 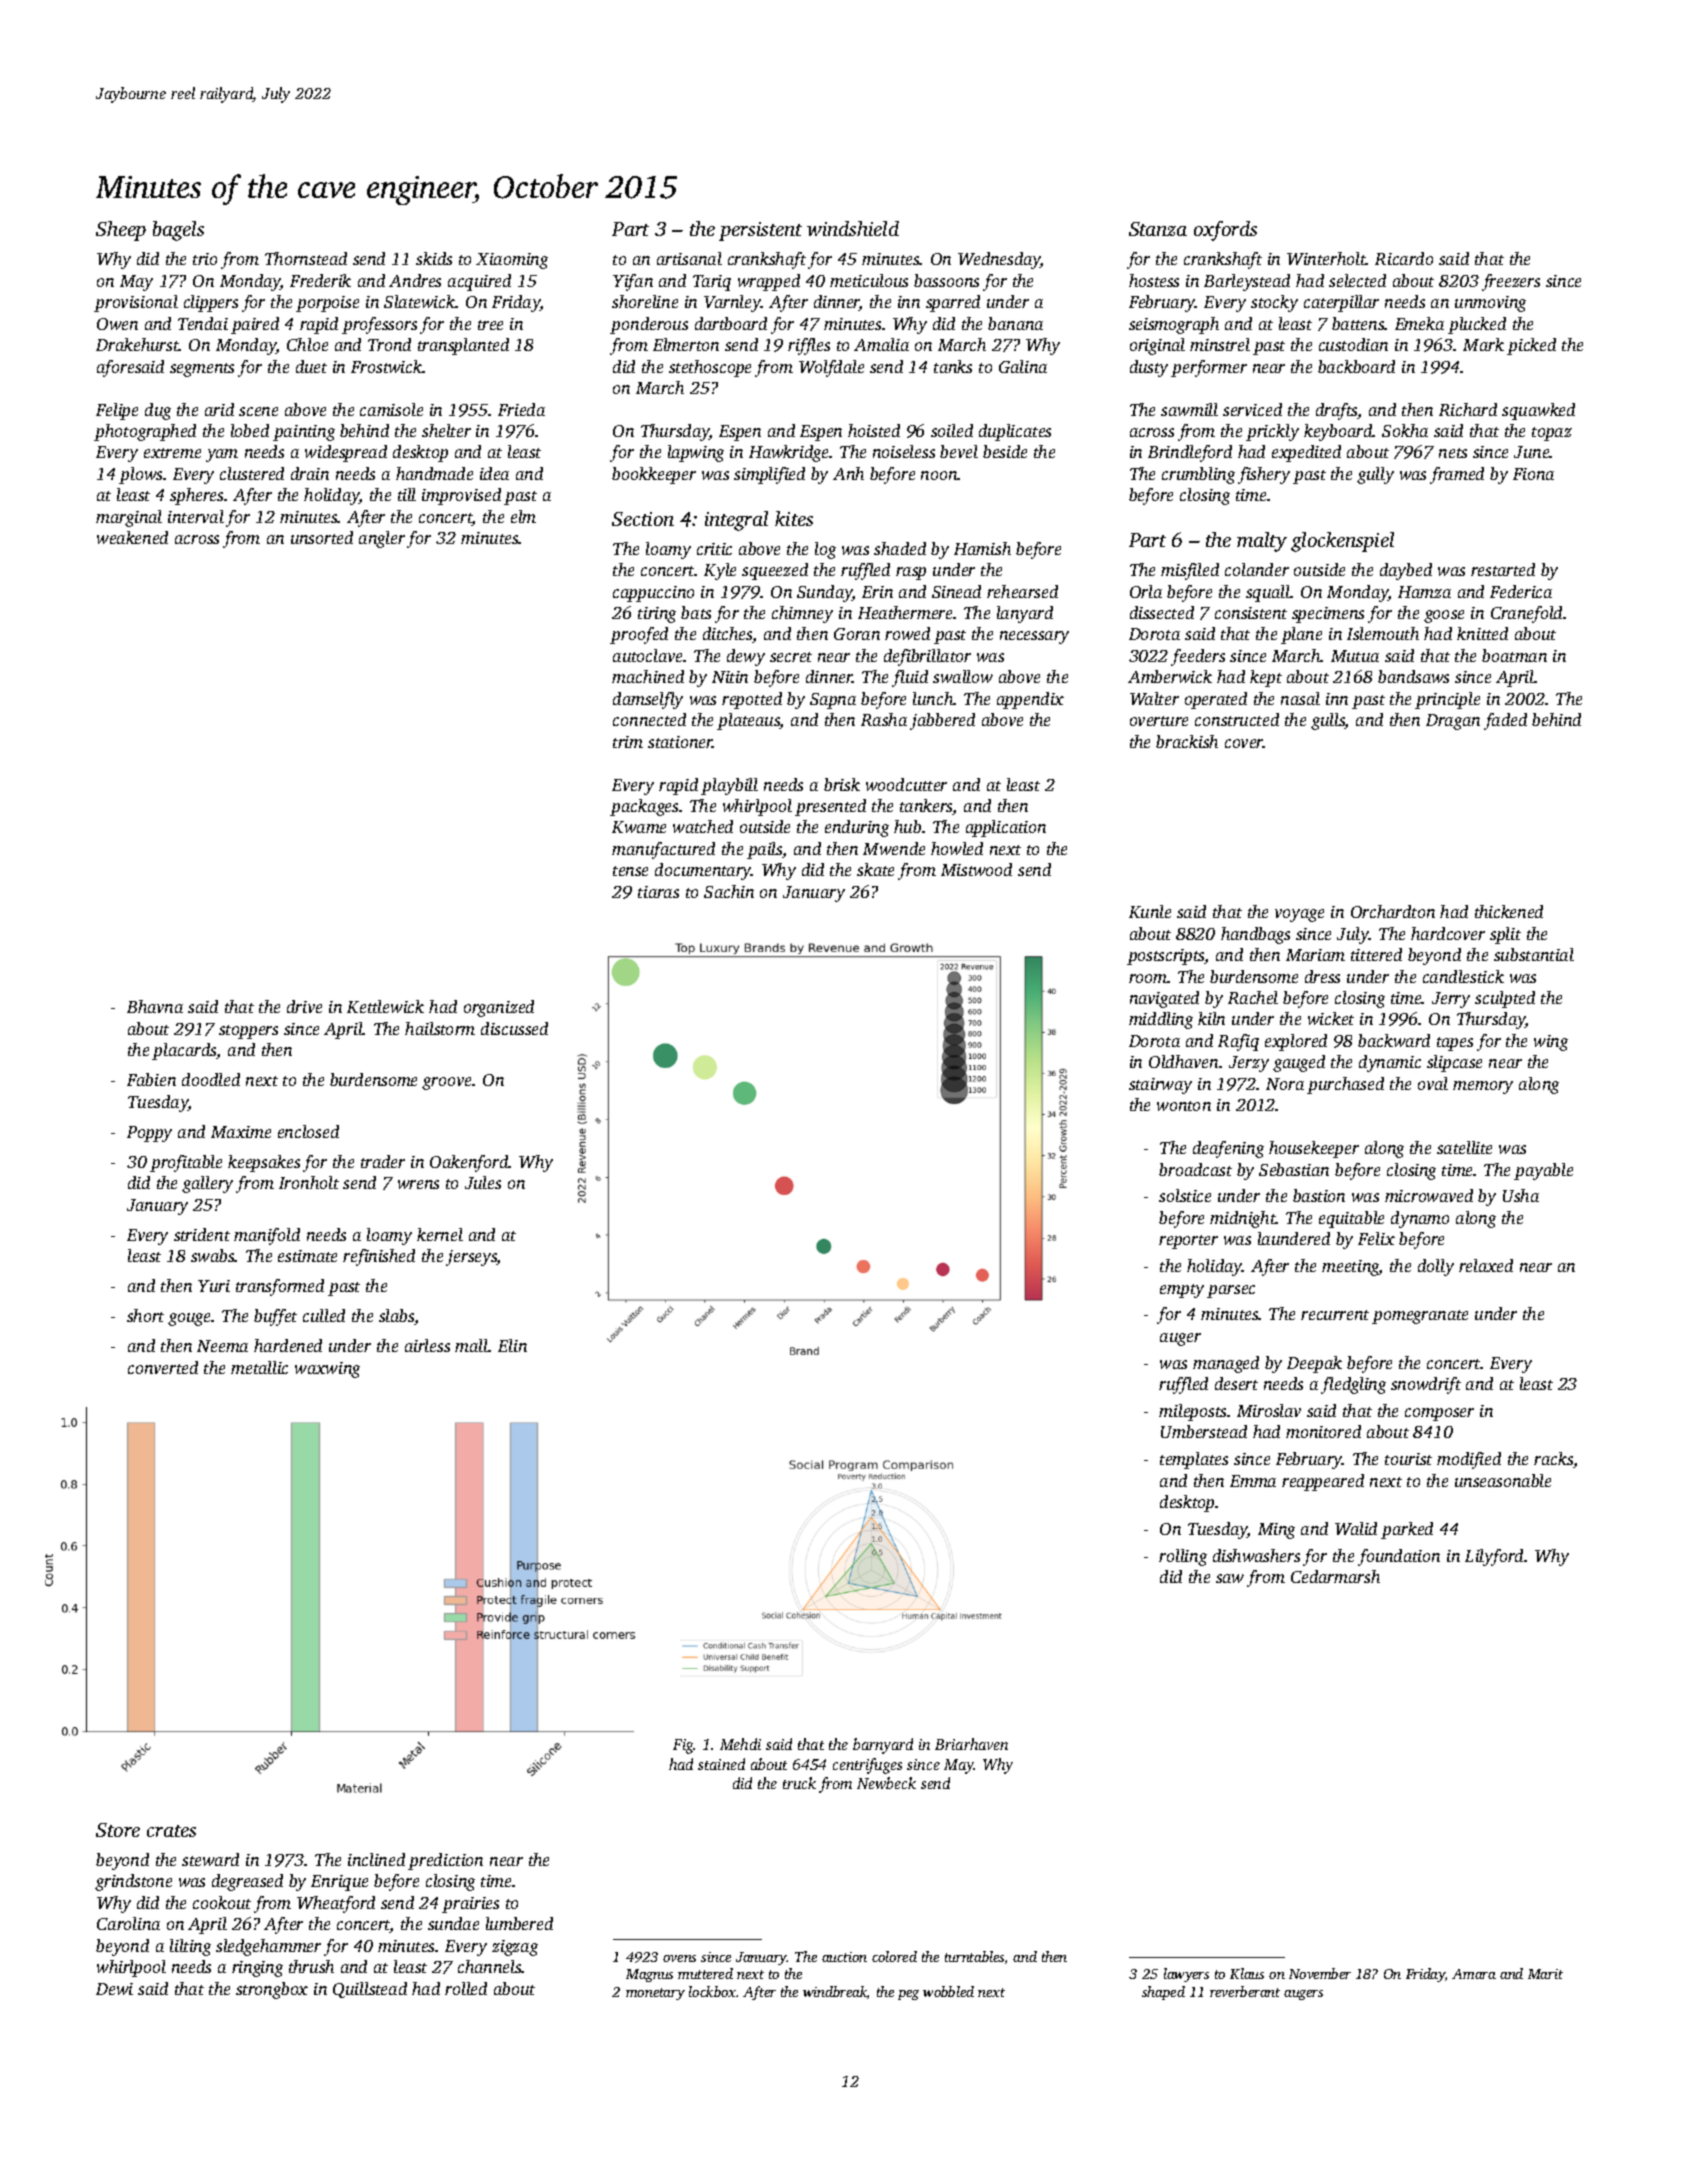 What do you see at coordinates (155, 1006) in the screenshot?
I see `Bhavna` at bounding box center [155, 1006].
